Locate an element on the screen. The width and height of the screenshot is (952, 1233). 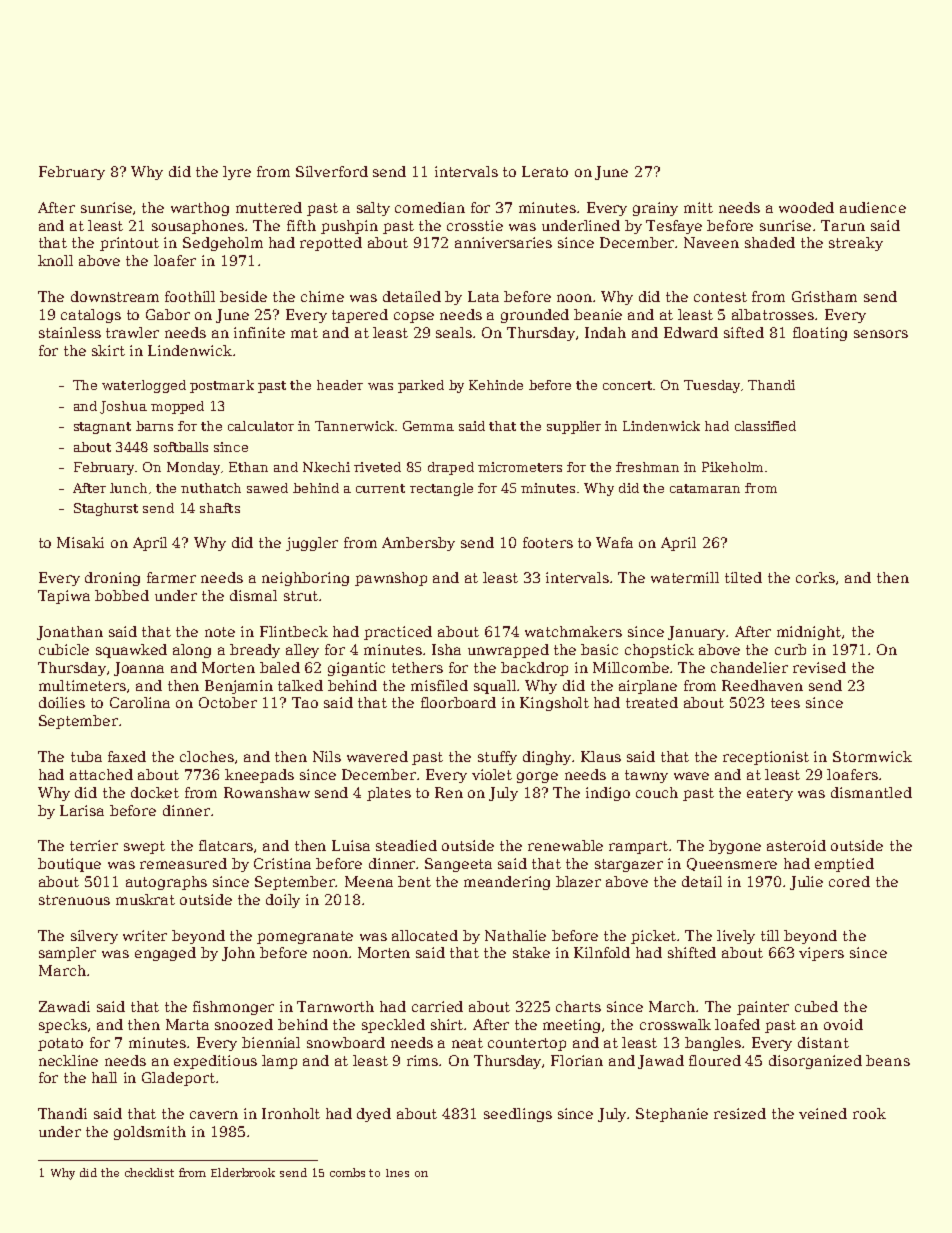
footers is located at coordinates (548, 542).
